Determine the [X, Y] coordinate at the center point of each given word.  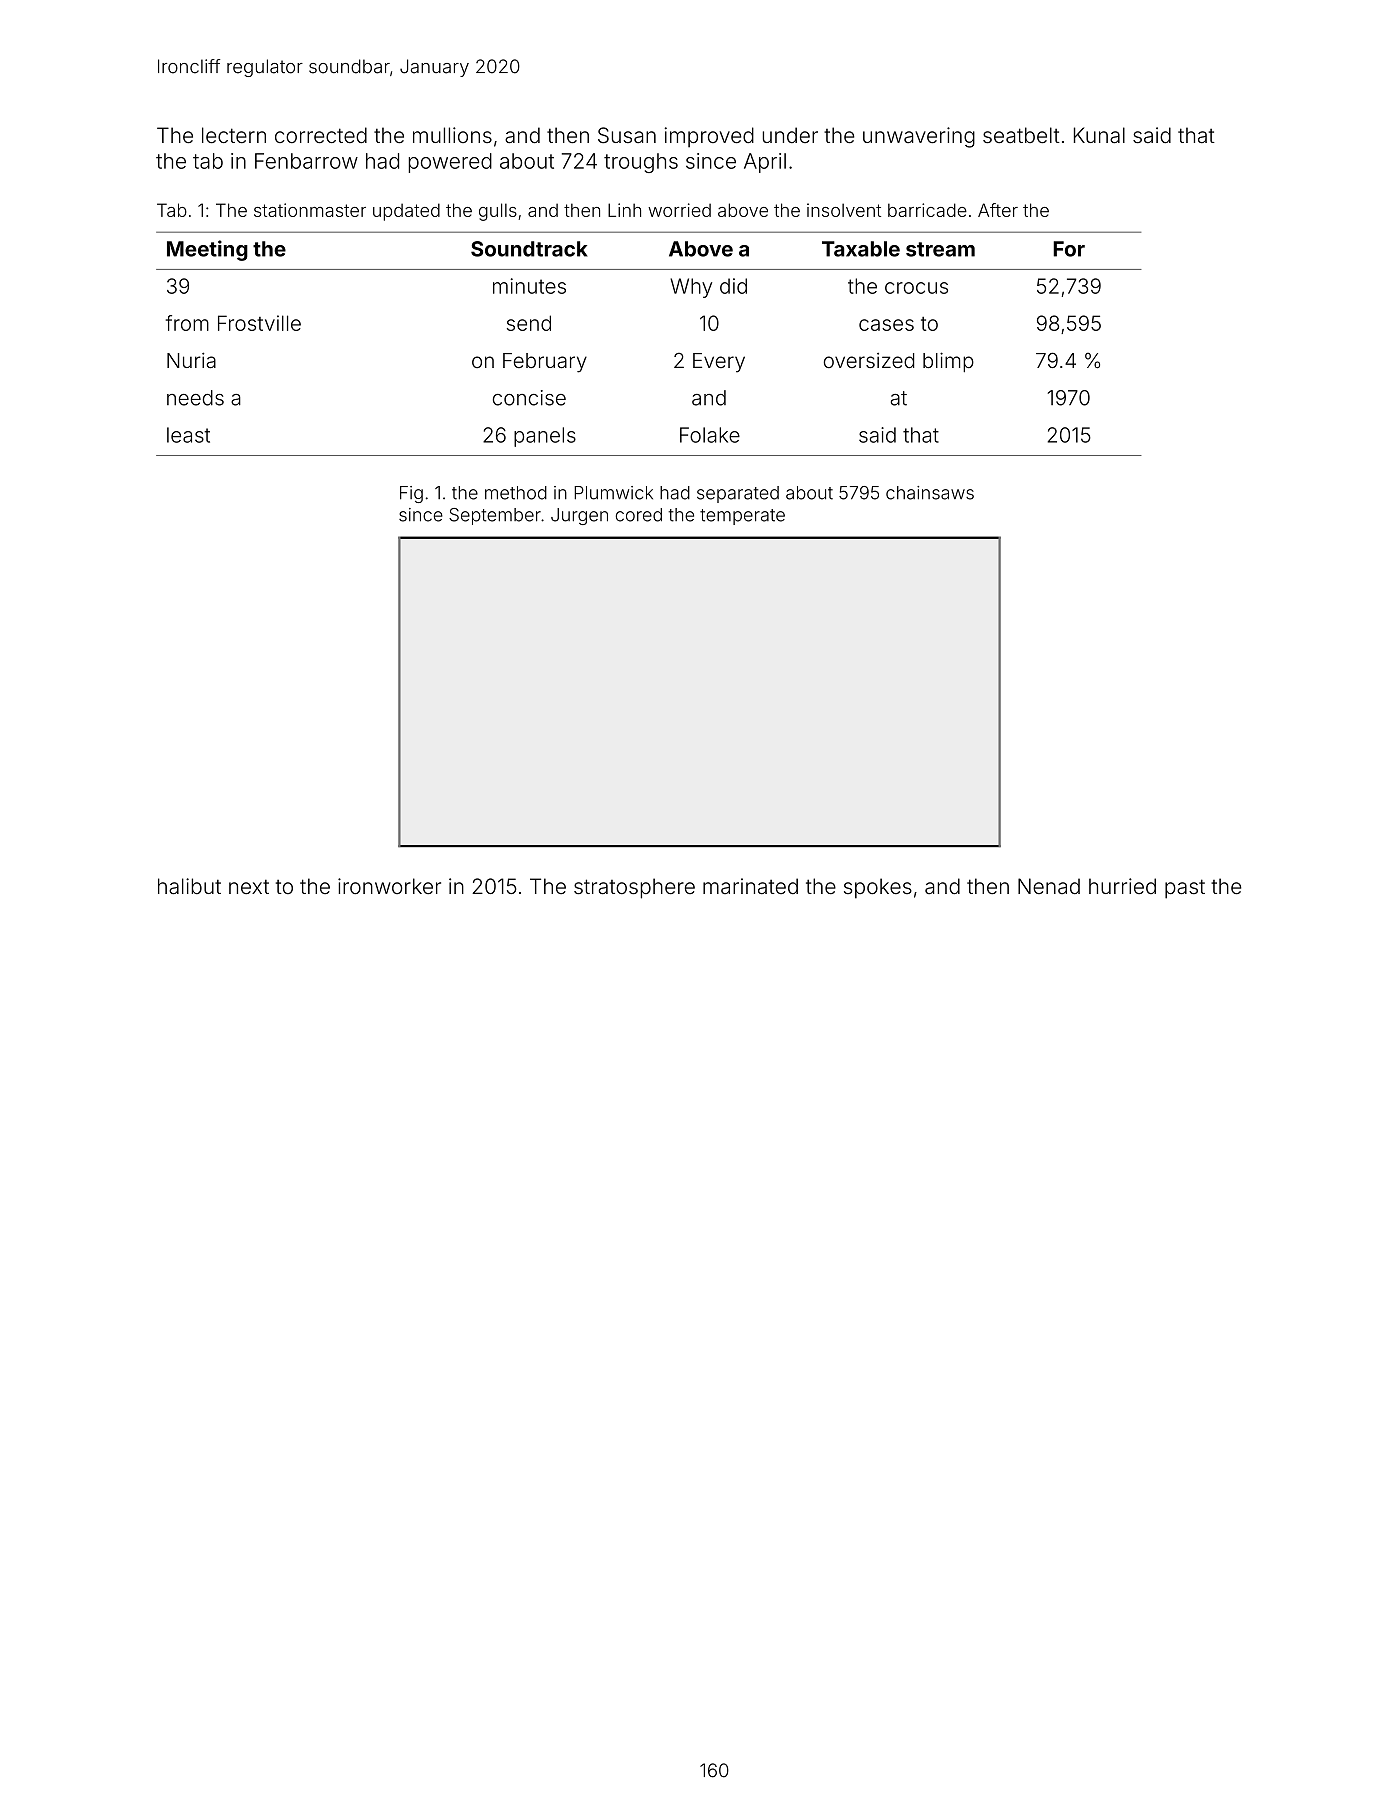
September [495, 516]
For [1069, 249]
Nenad [1049, 886]
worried [679, 210]
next [249, 887]
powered [450, 163]
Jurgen [579, 516]
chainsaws [930, 493]
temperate [742, 517]
